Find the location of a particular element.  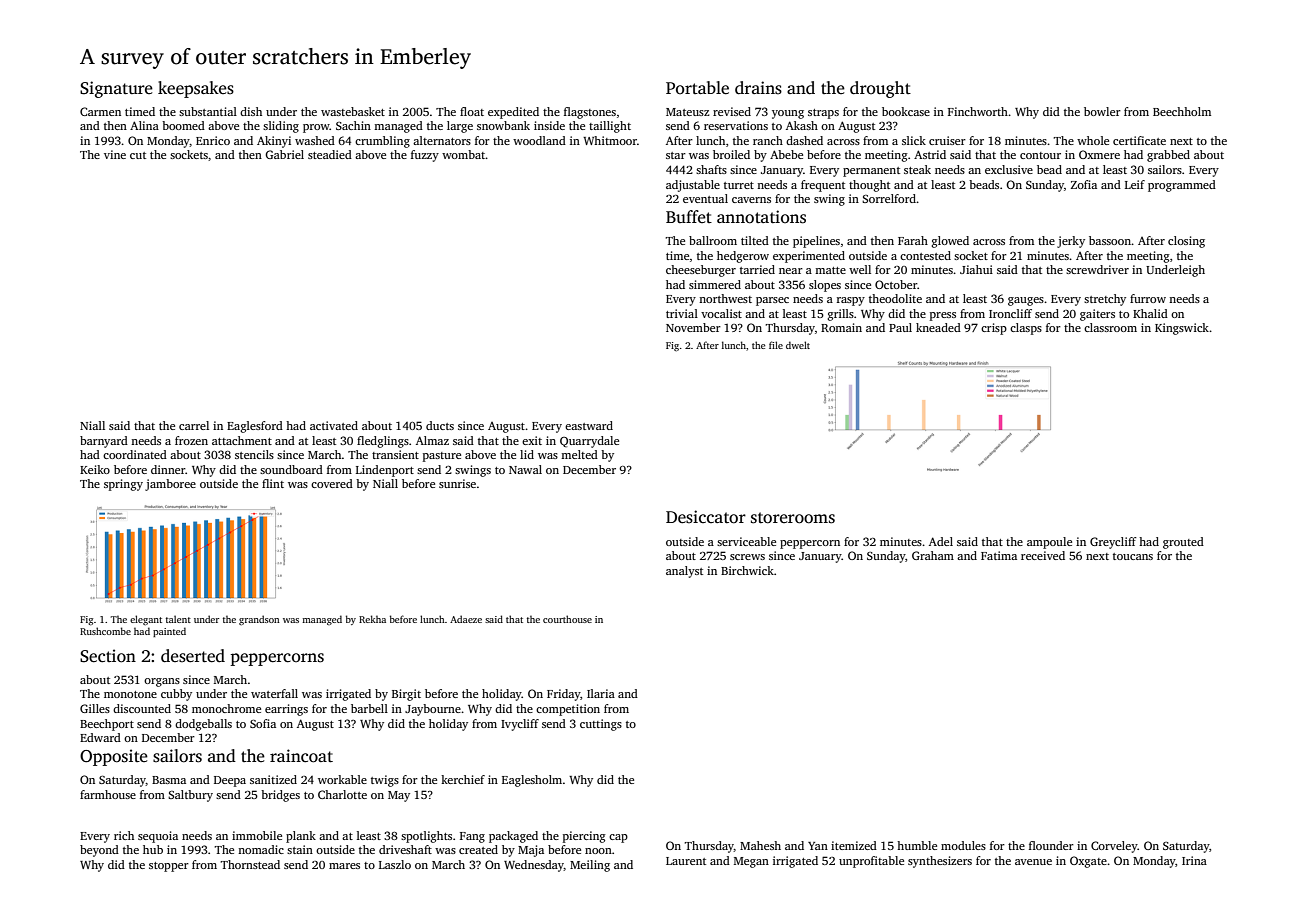

rich is located at coordinates (124, 835).
